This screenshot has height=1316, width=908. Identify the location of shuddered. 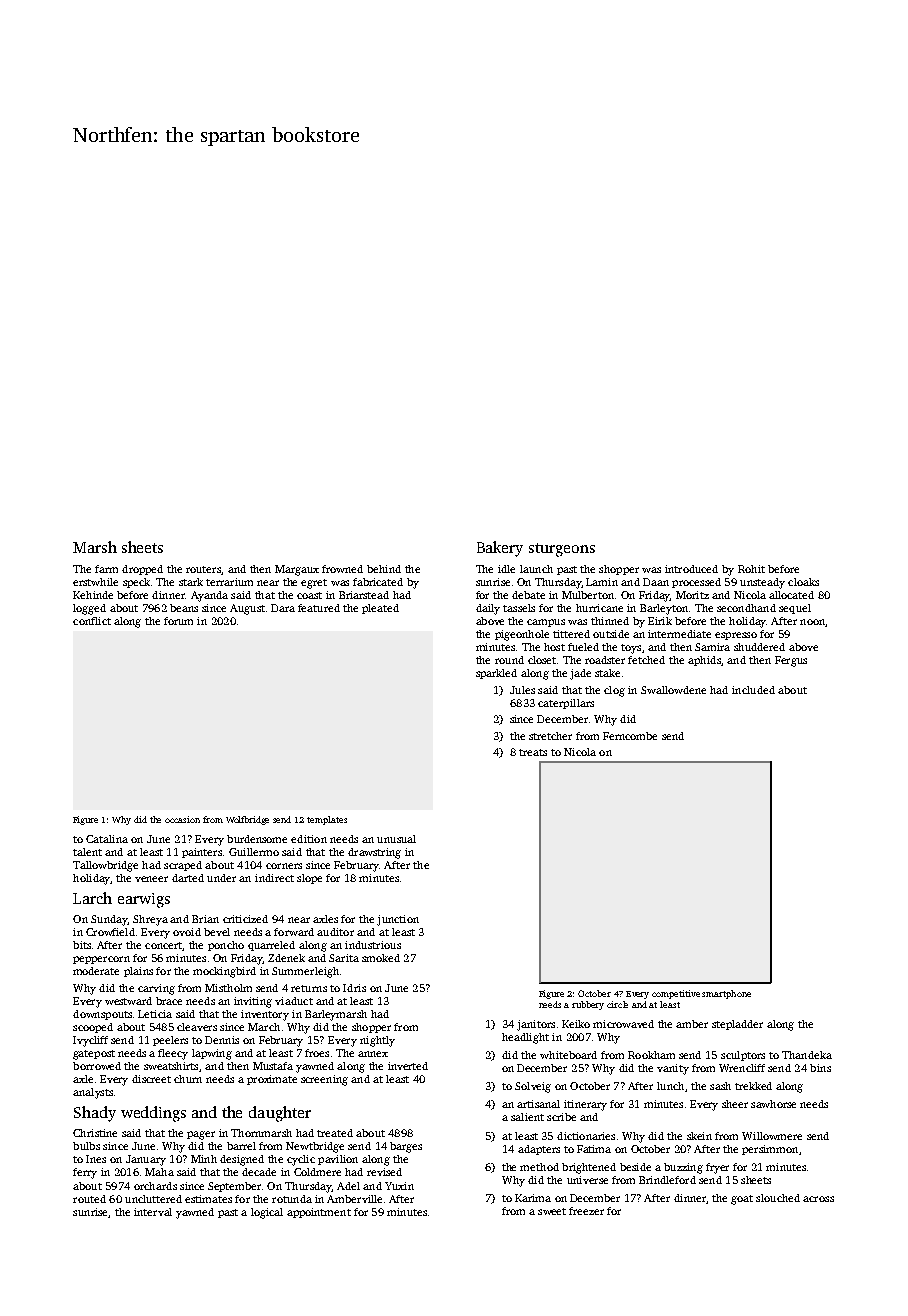
(759, 647).
